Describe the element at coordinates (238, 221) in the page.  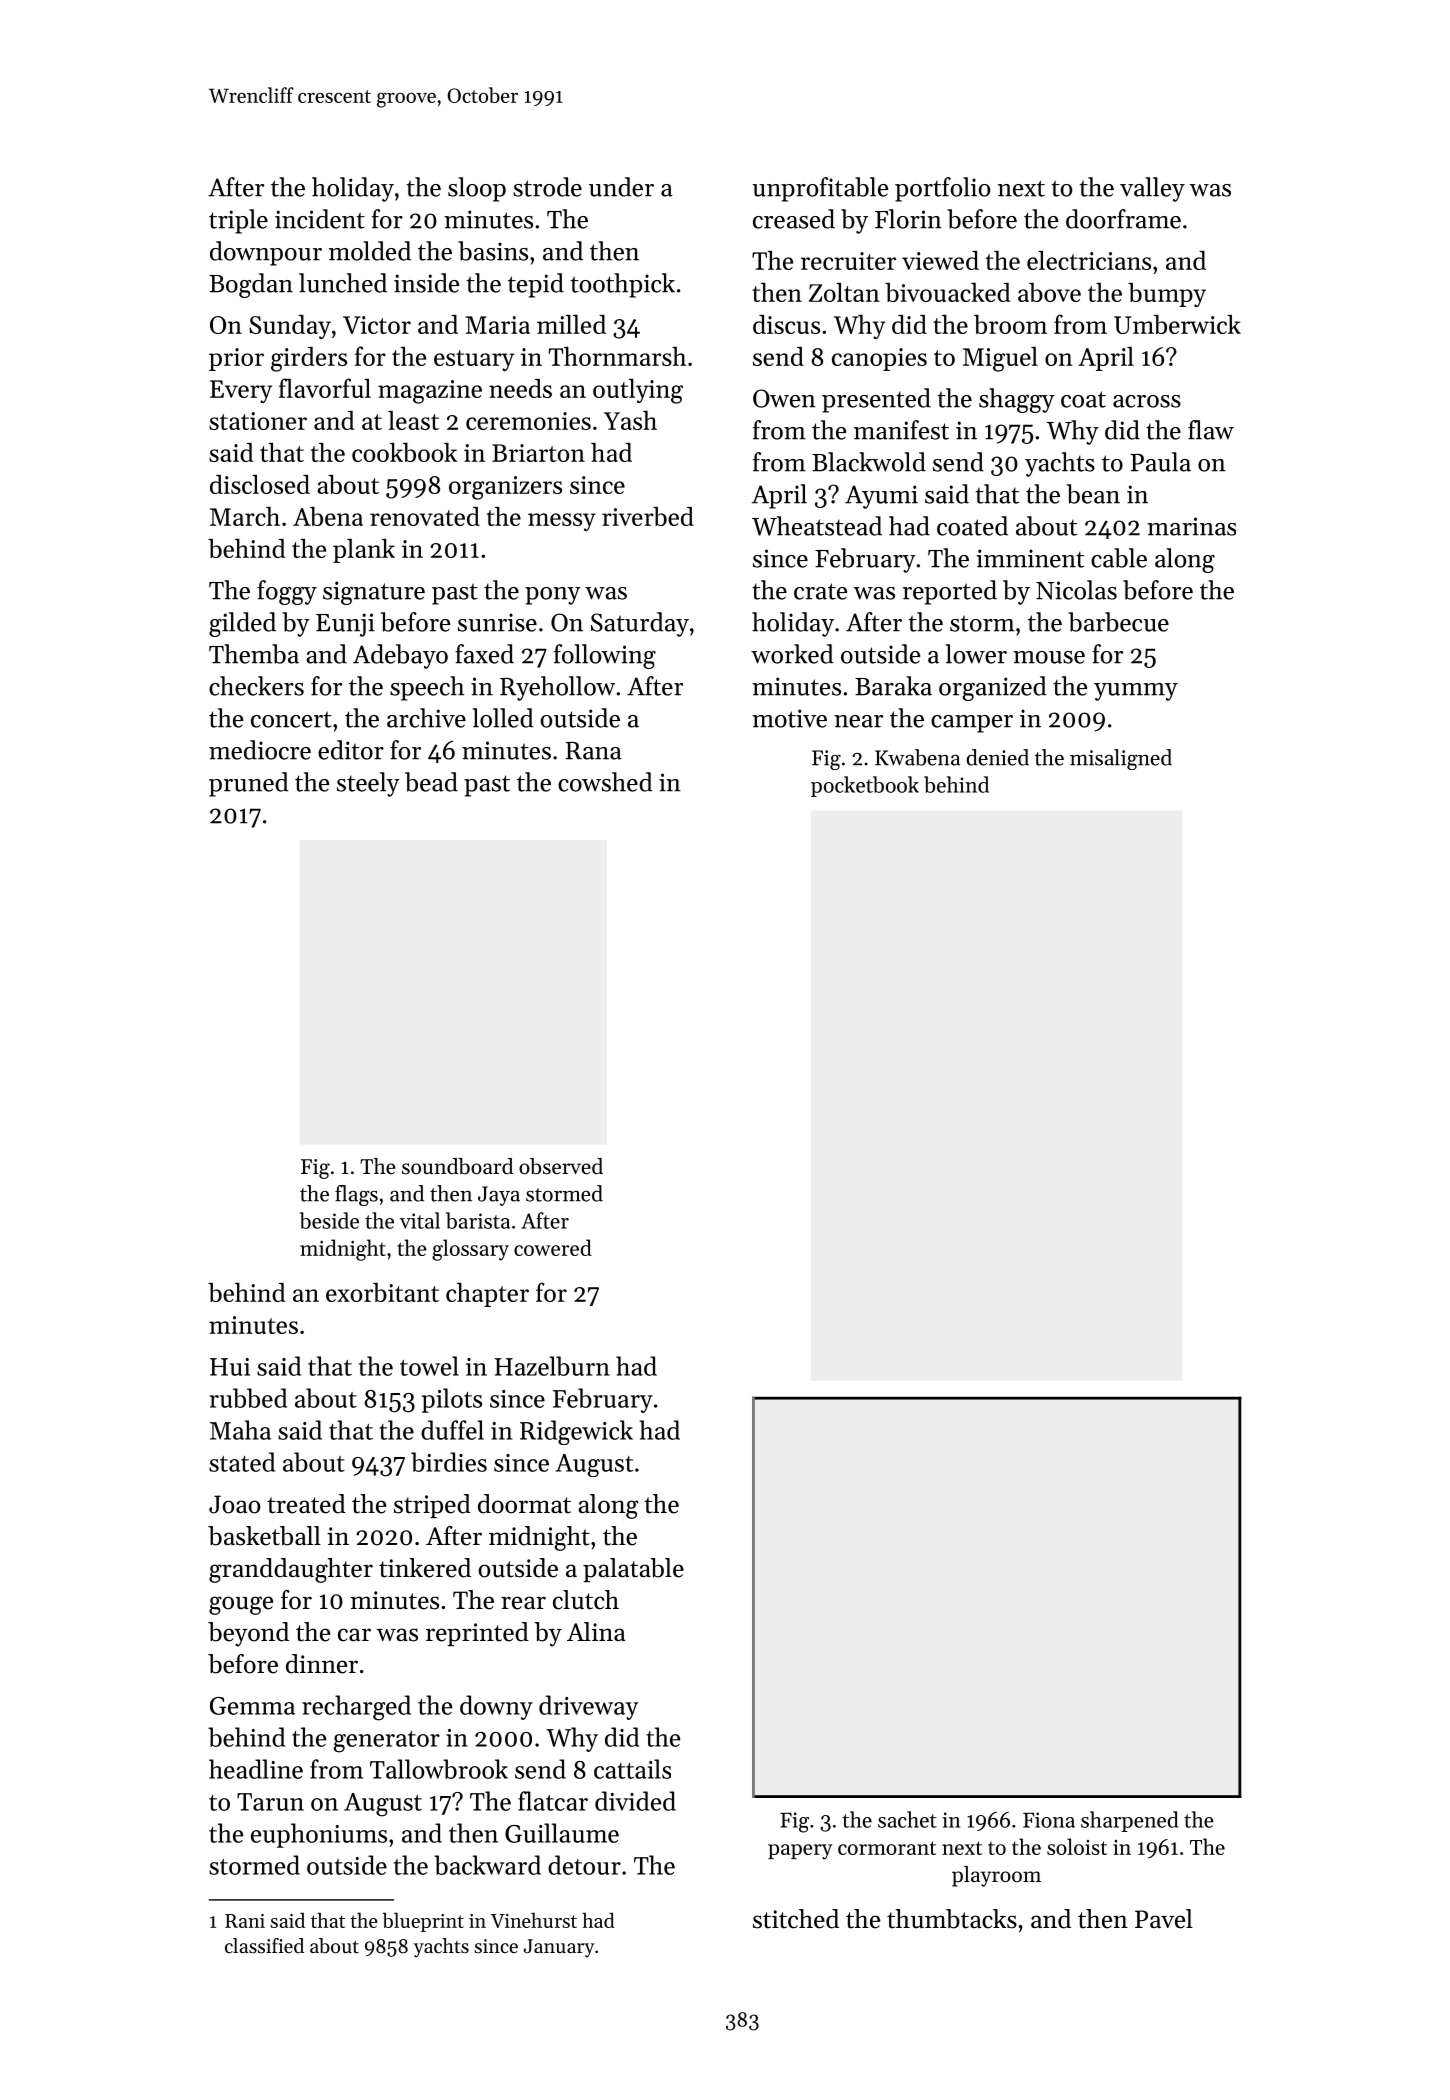
I see `triple` at that location.
